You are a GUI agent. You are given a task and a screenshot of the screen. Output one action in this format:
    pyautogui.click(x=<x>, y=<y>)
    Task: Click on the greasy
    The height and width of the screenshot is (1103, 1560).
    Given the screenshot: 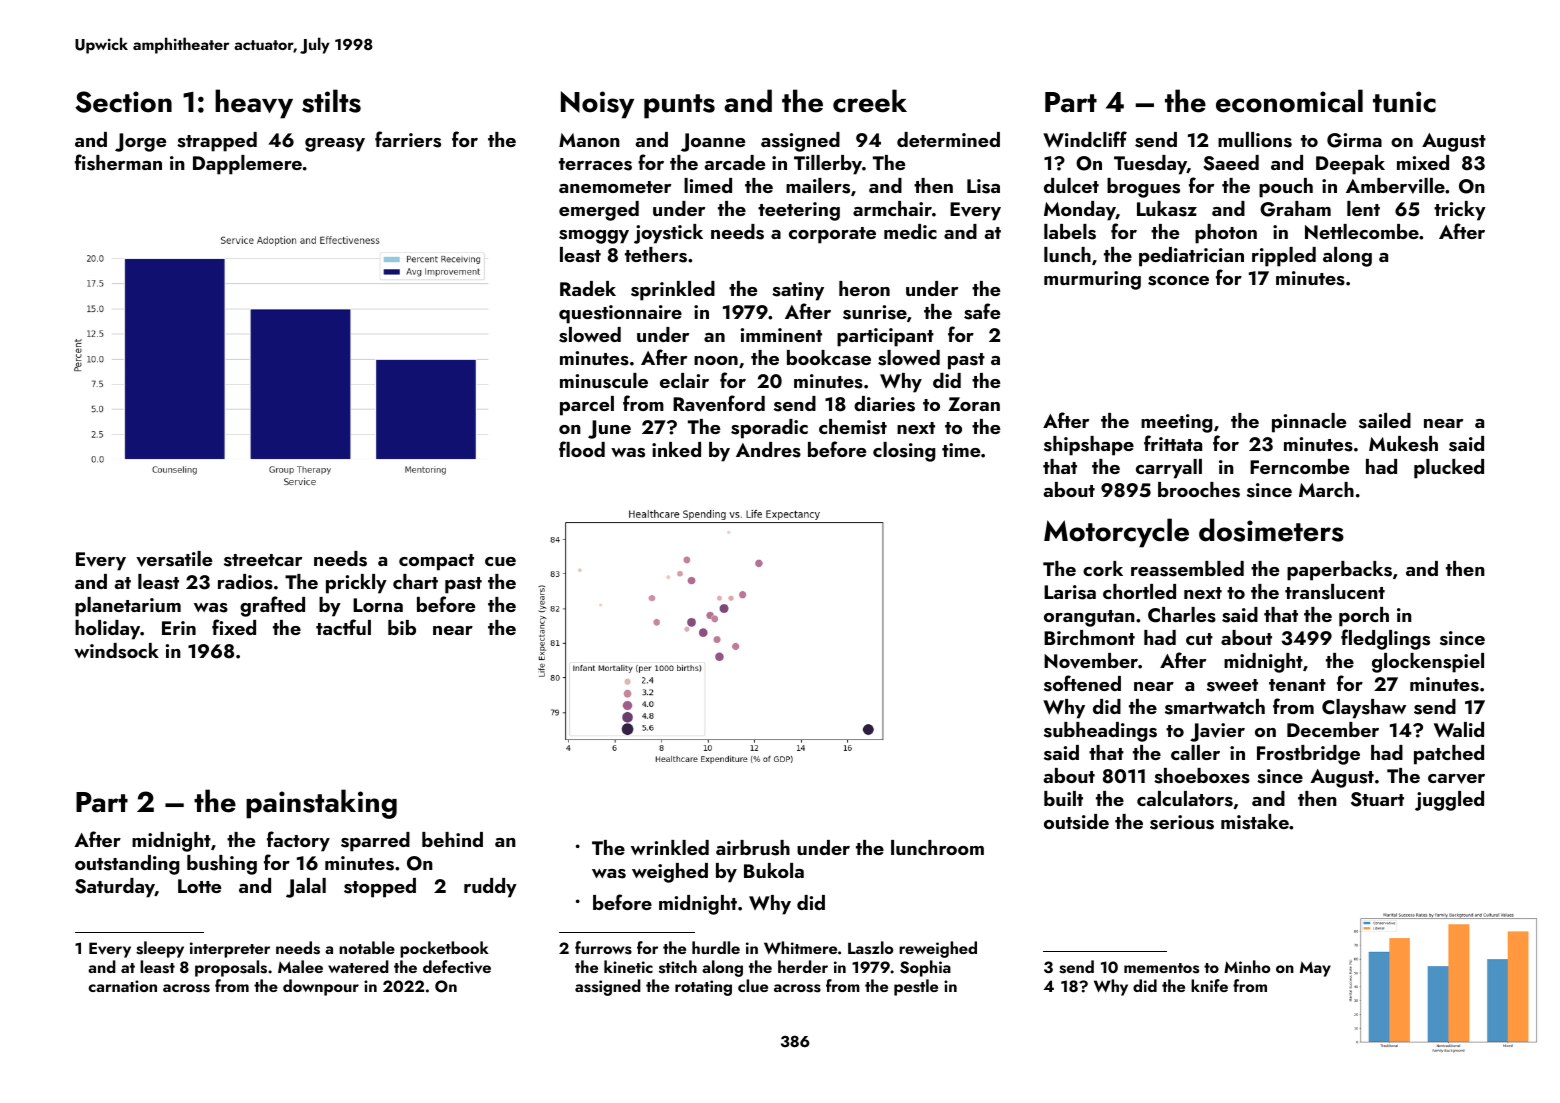 What is the action you would take?
    pyautogui.click(x=335, y=145)
